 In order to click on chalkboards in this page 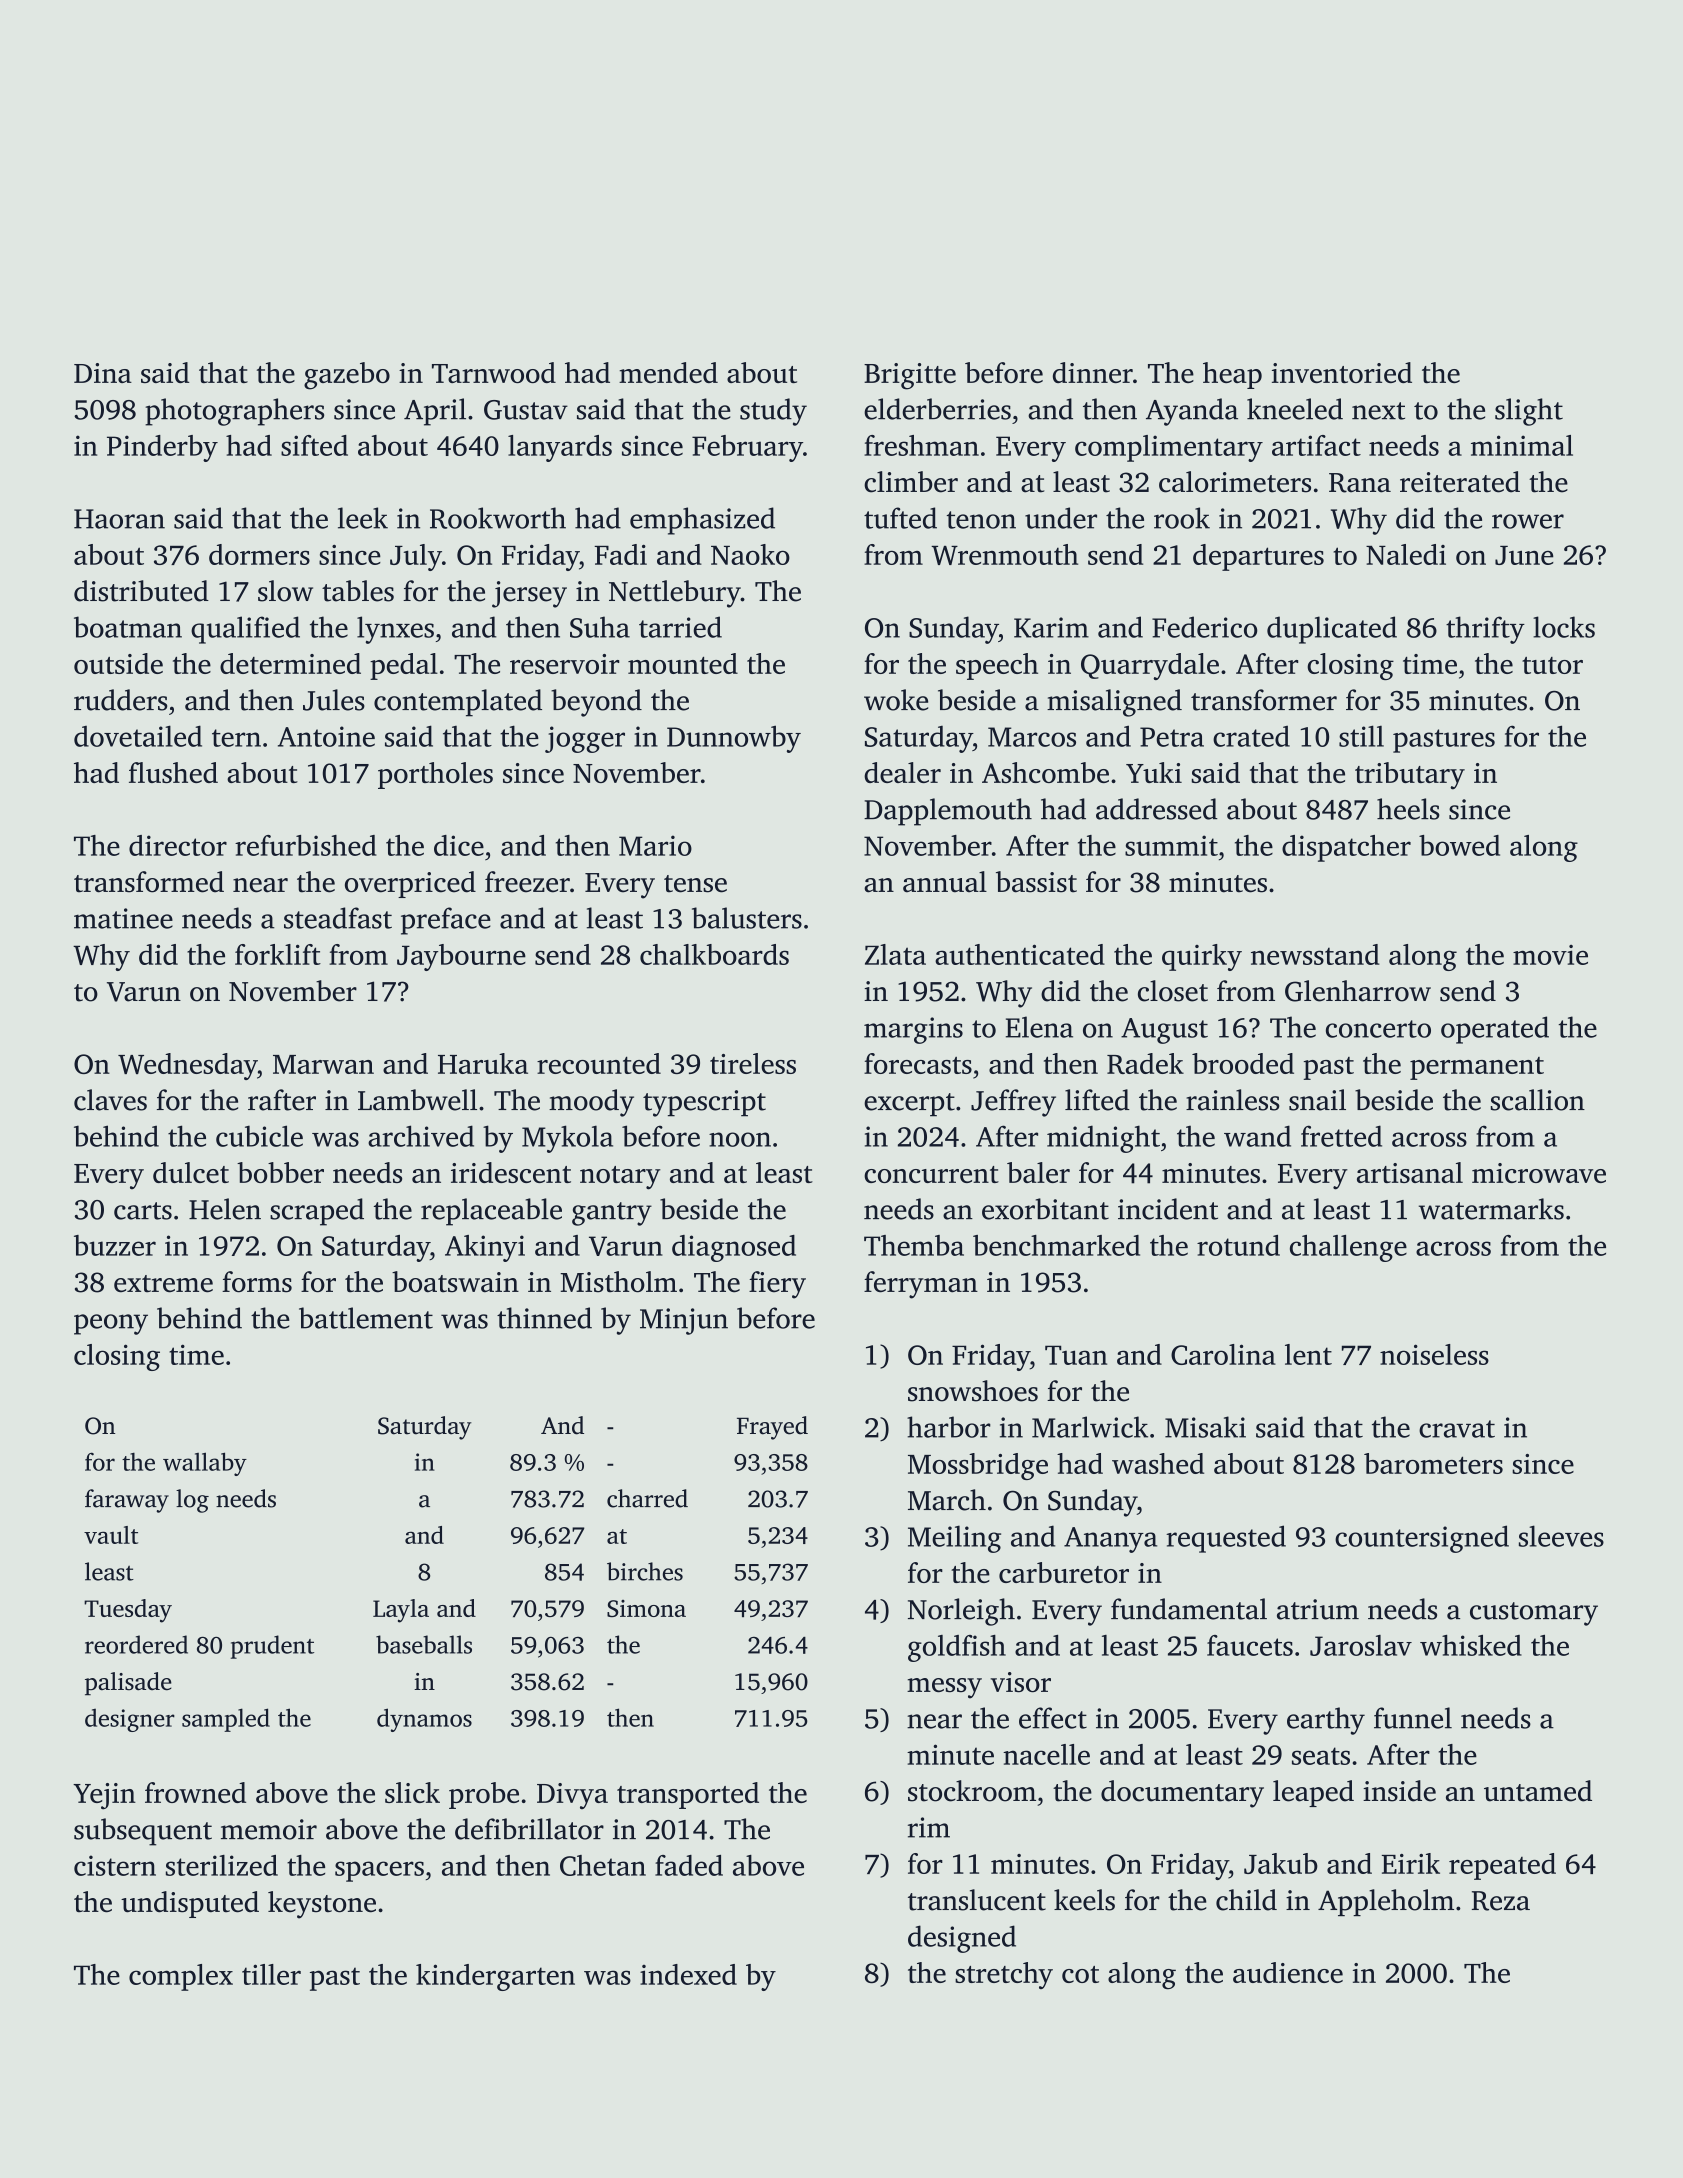, I will do `click(714, 954)`.
